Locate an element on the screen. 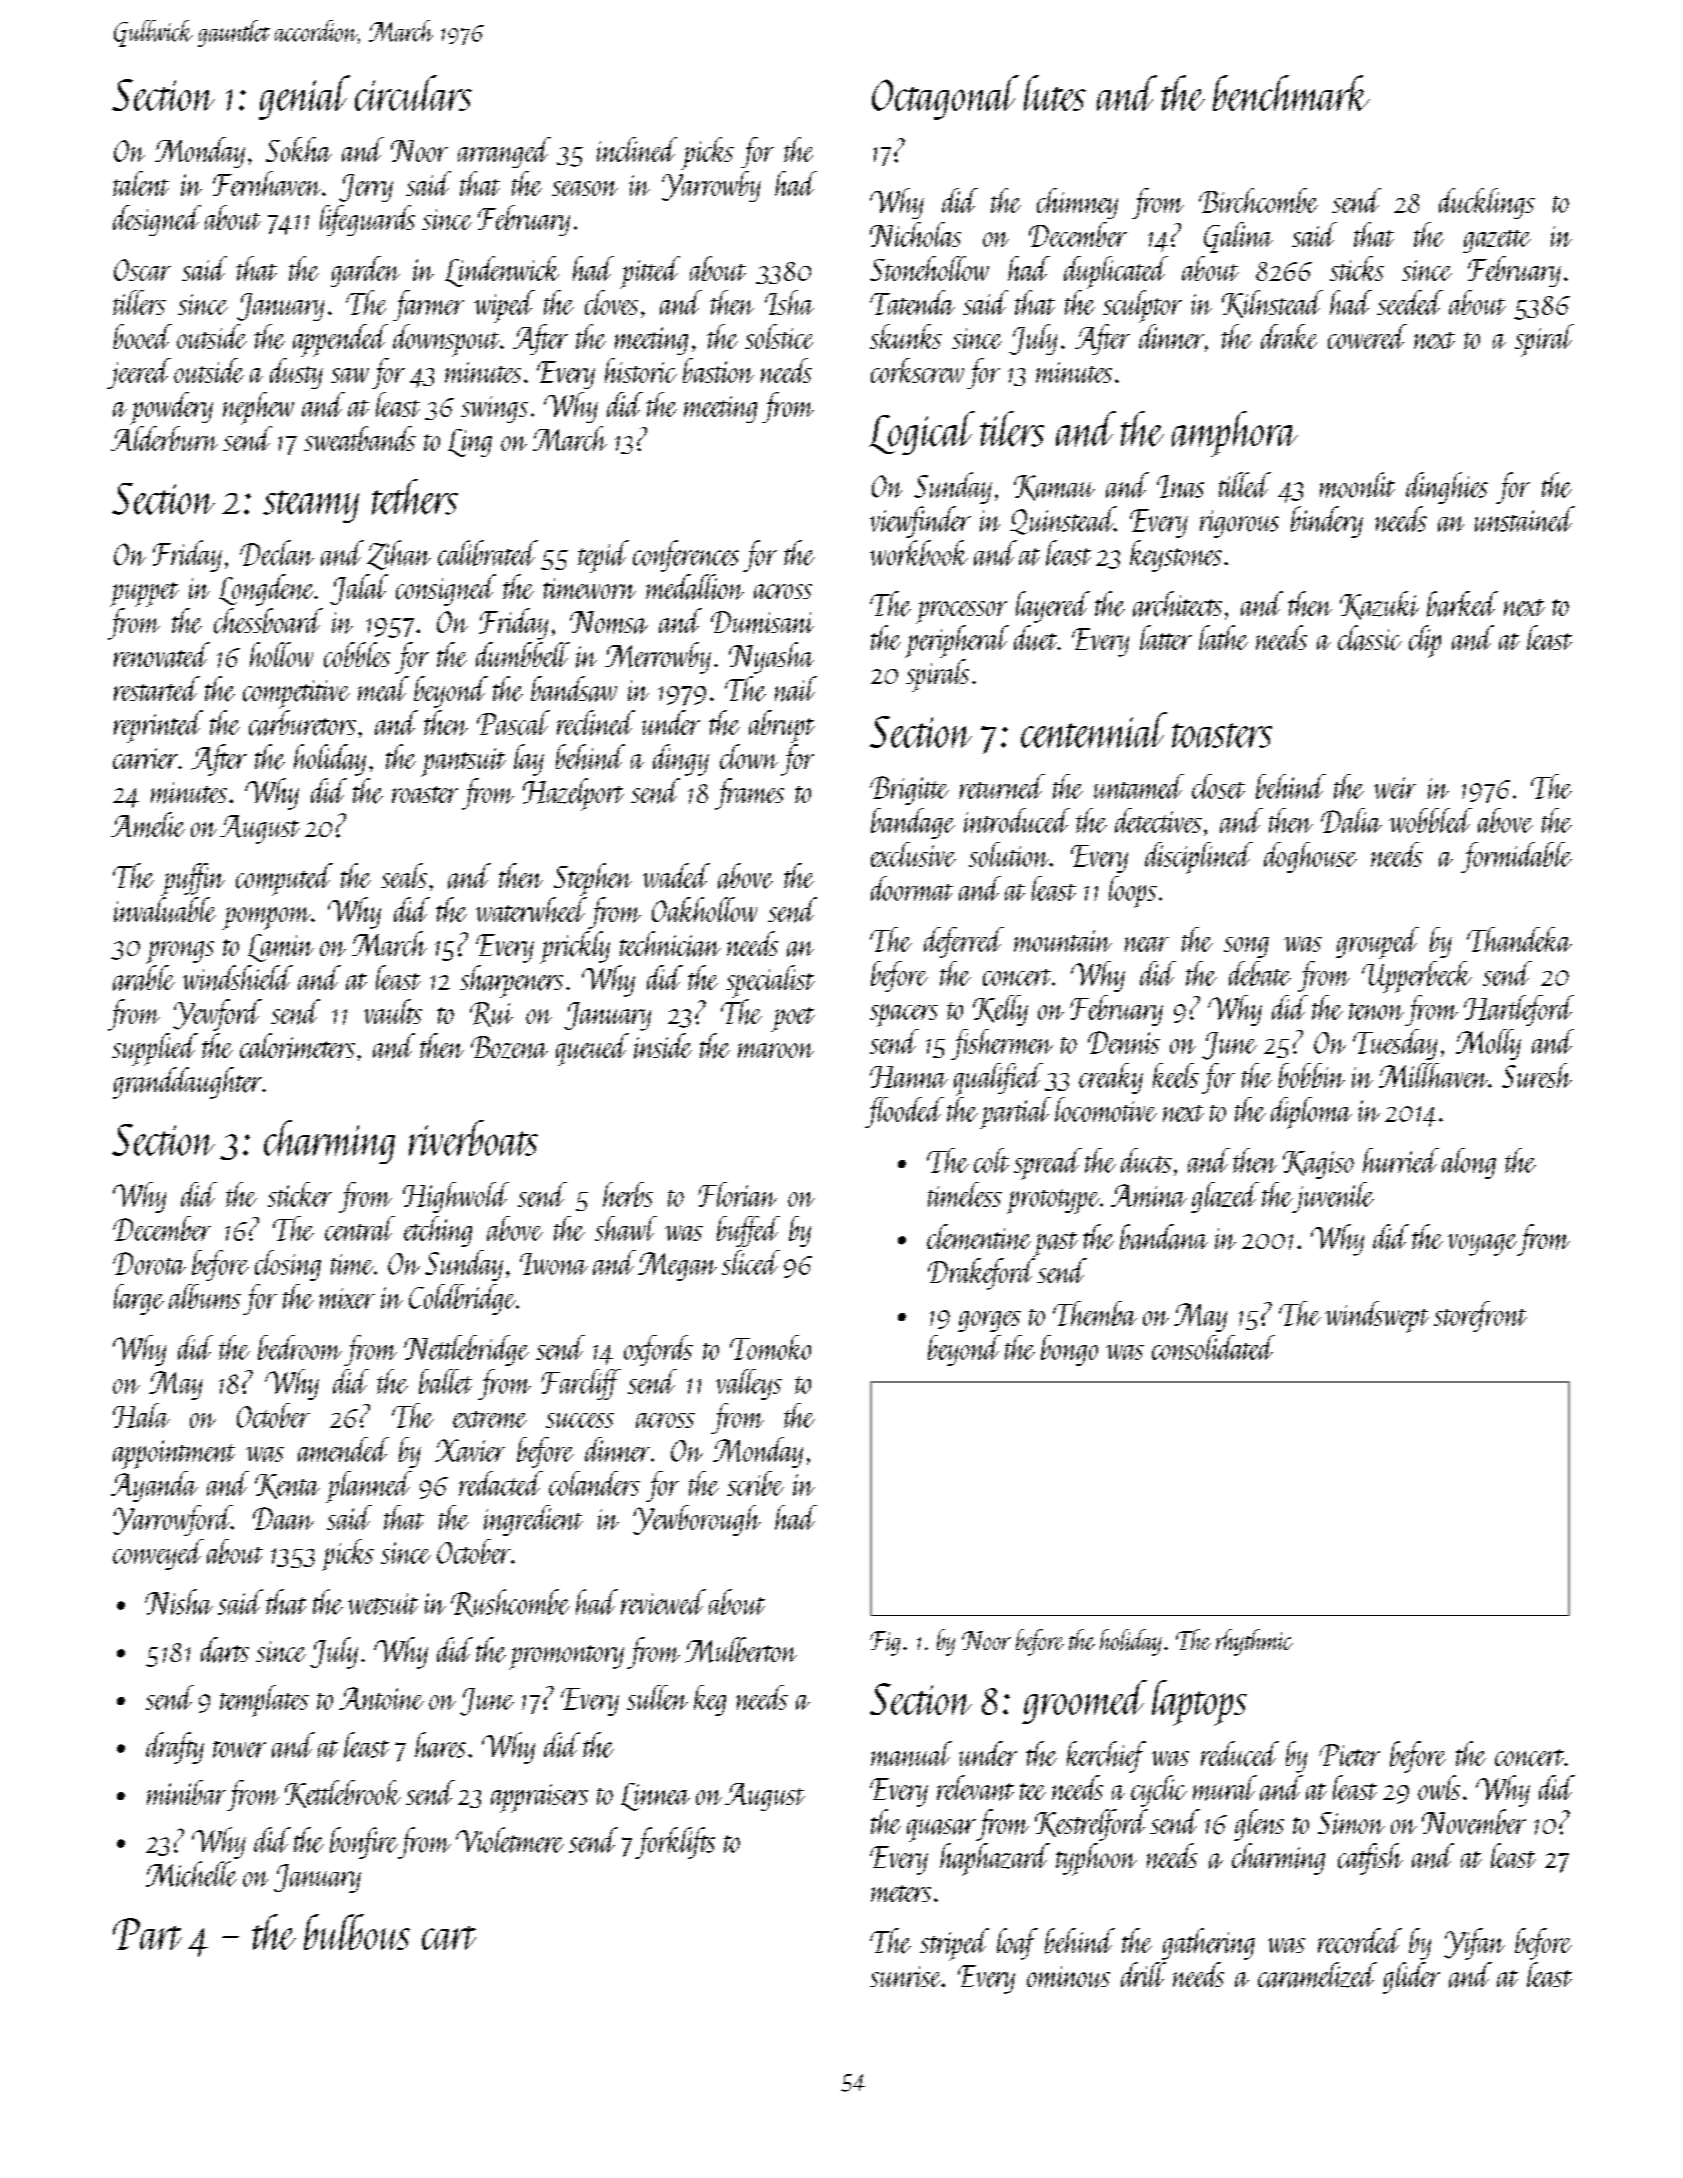  cart is located at coordinates (449, 1938).
